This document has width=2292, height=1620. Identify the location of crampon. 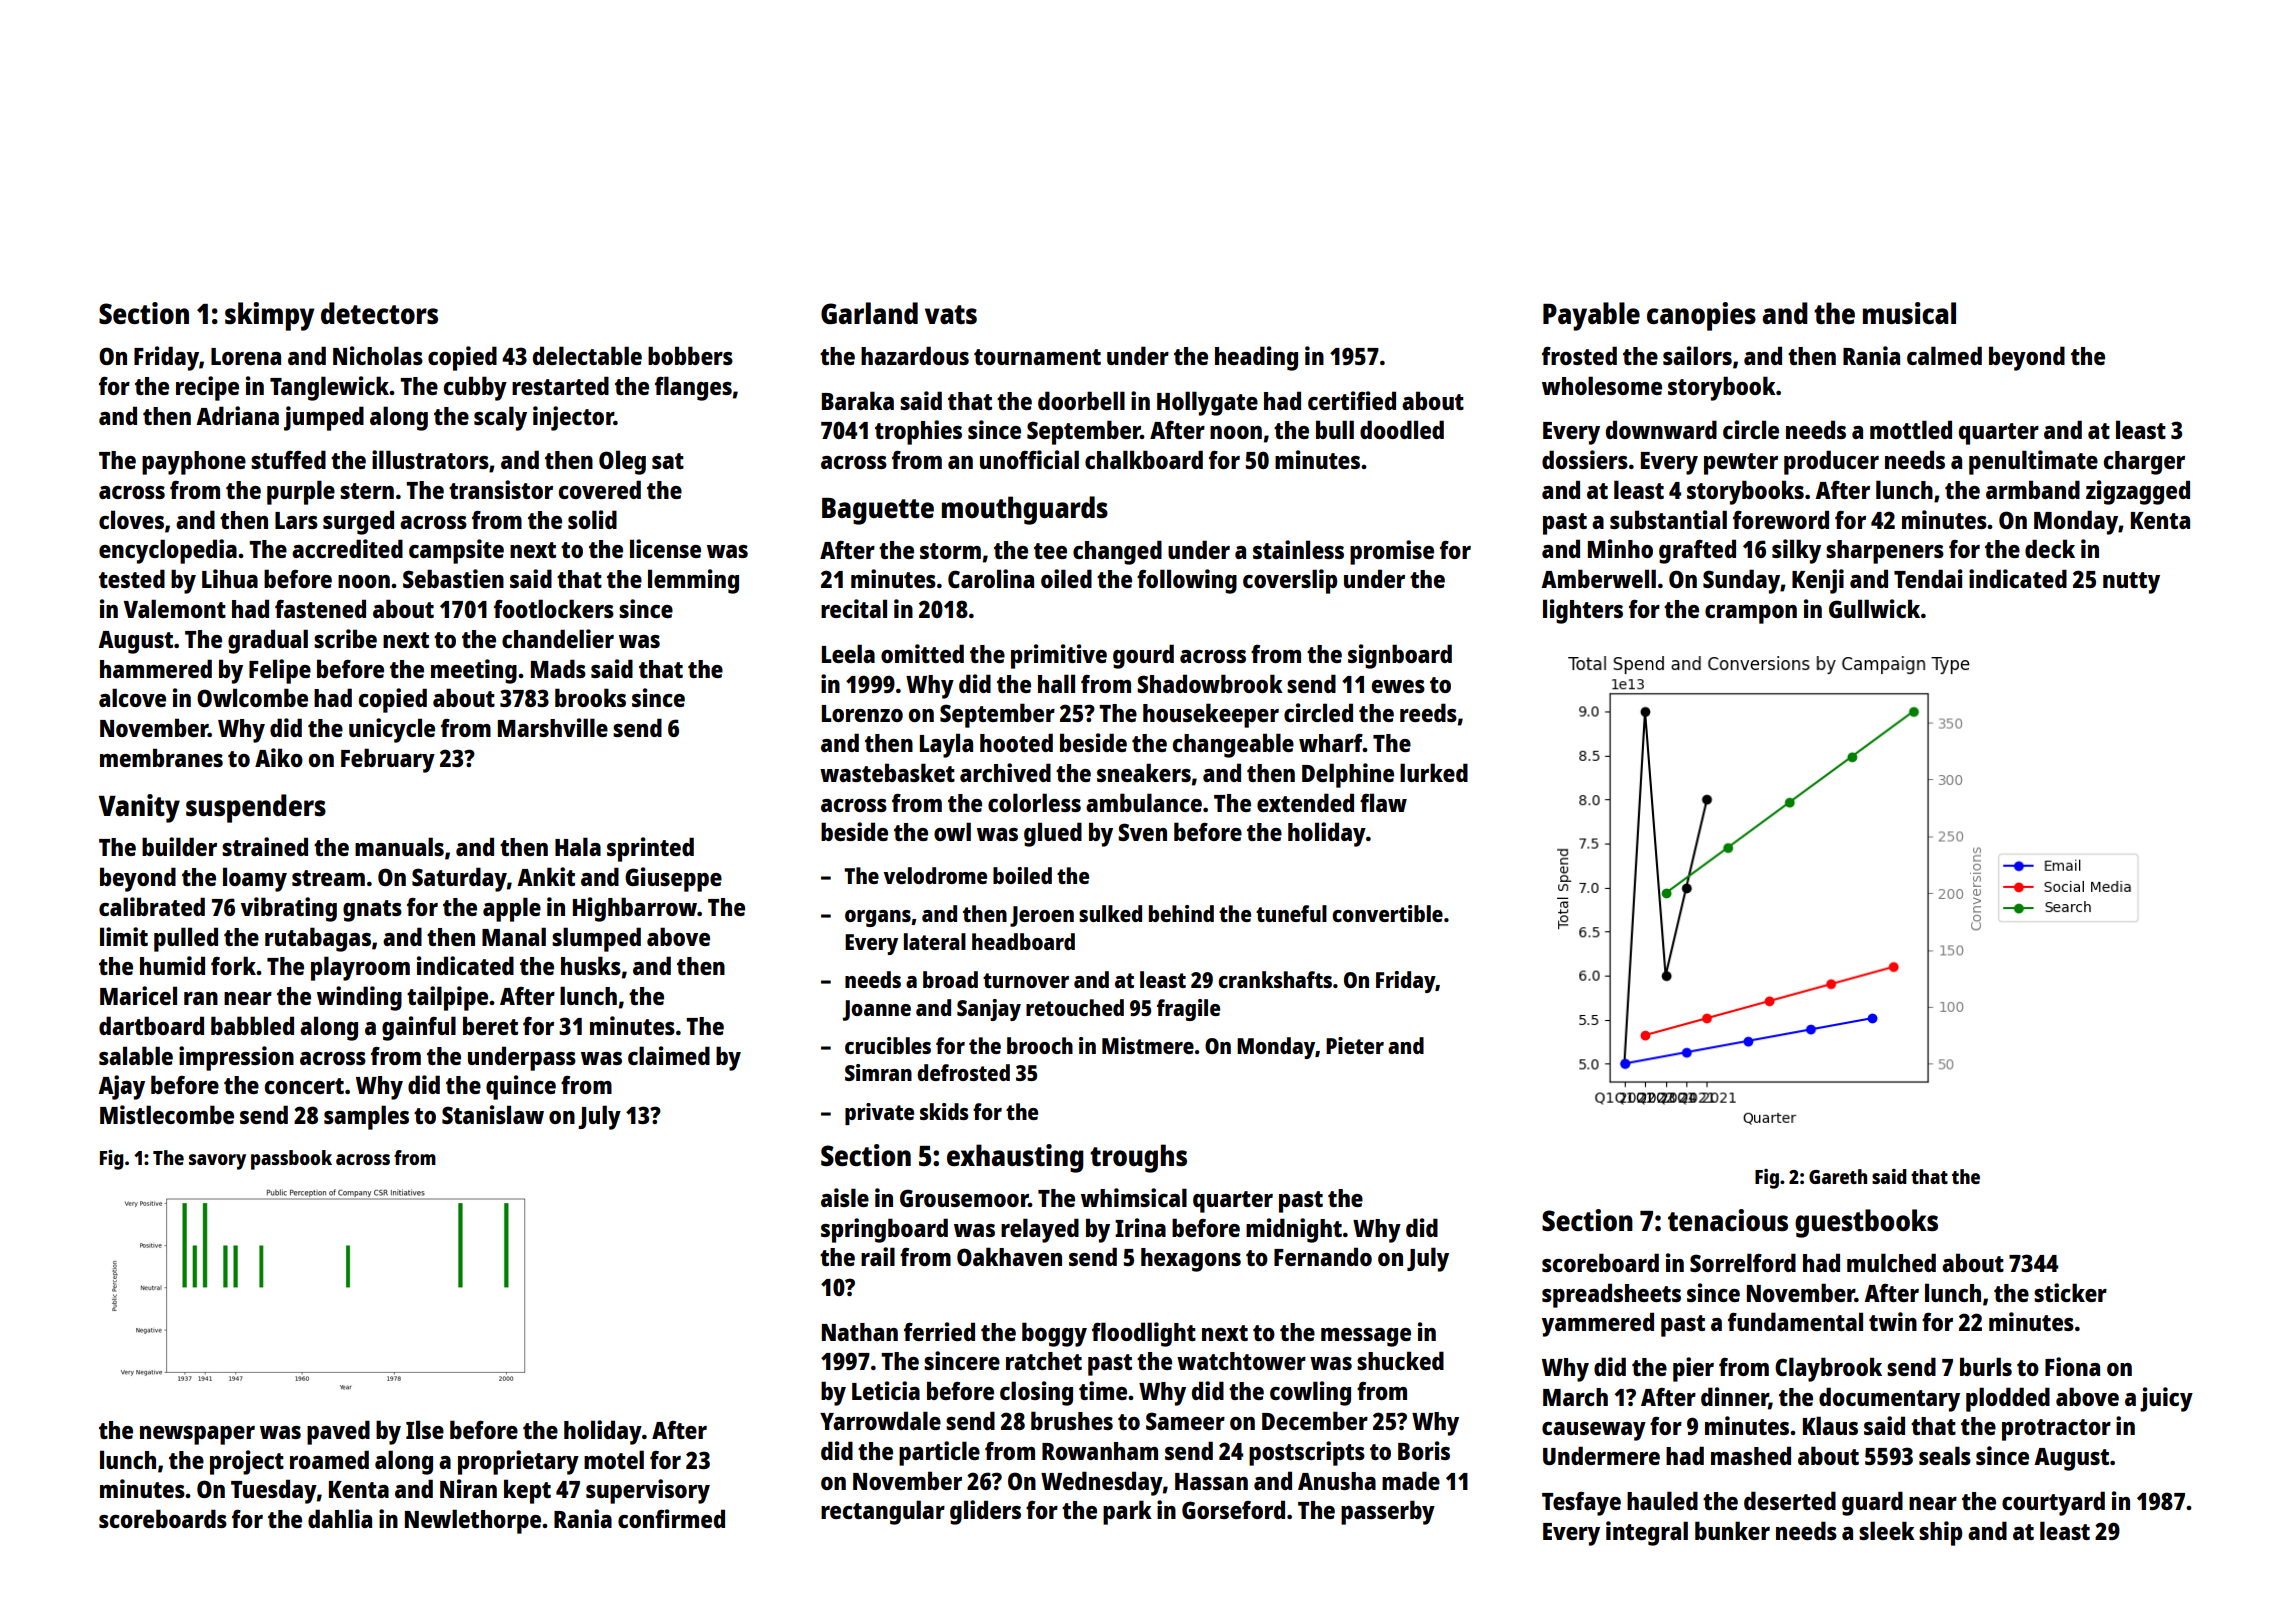
(1751, 614).
